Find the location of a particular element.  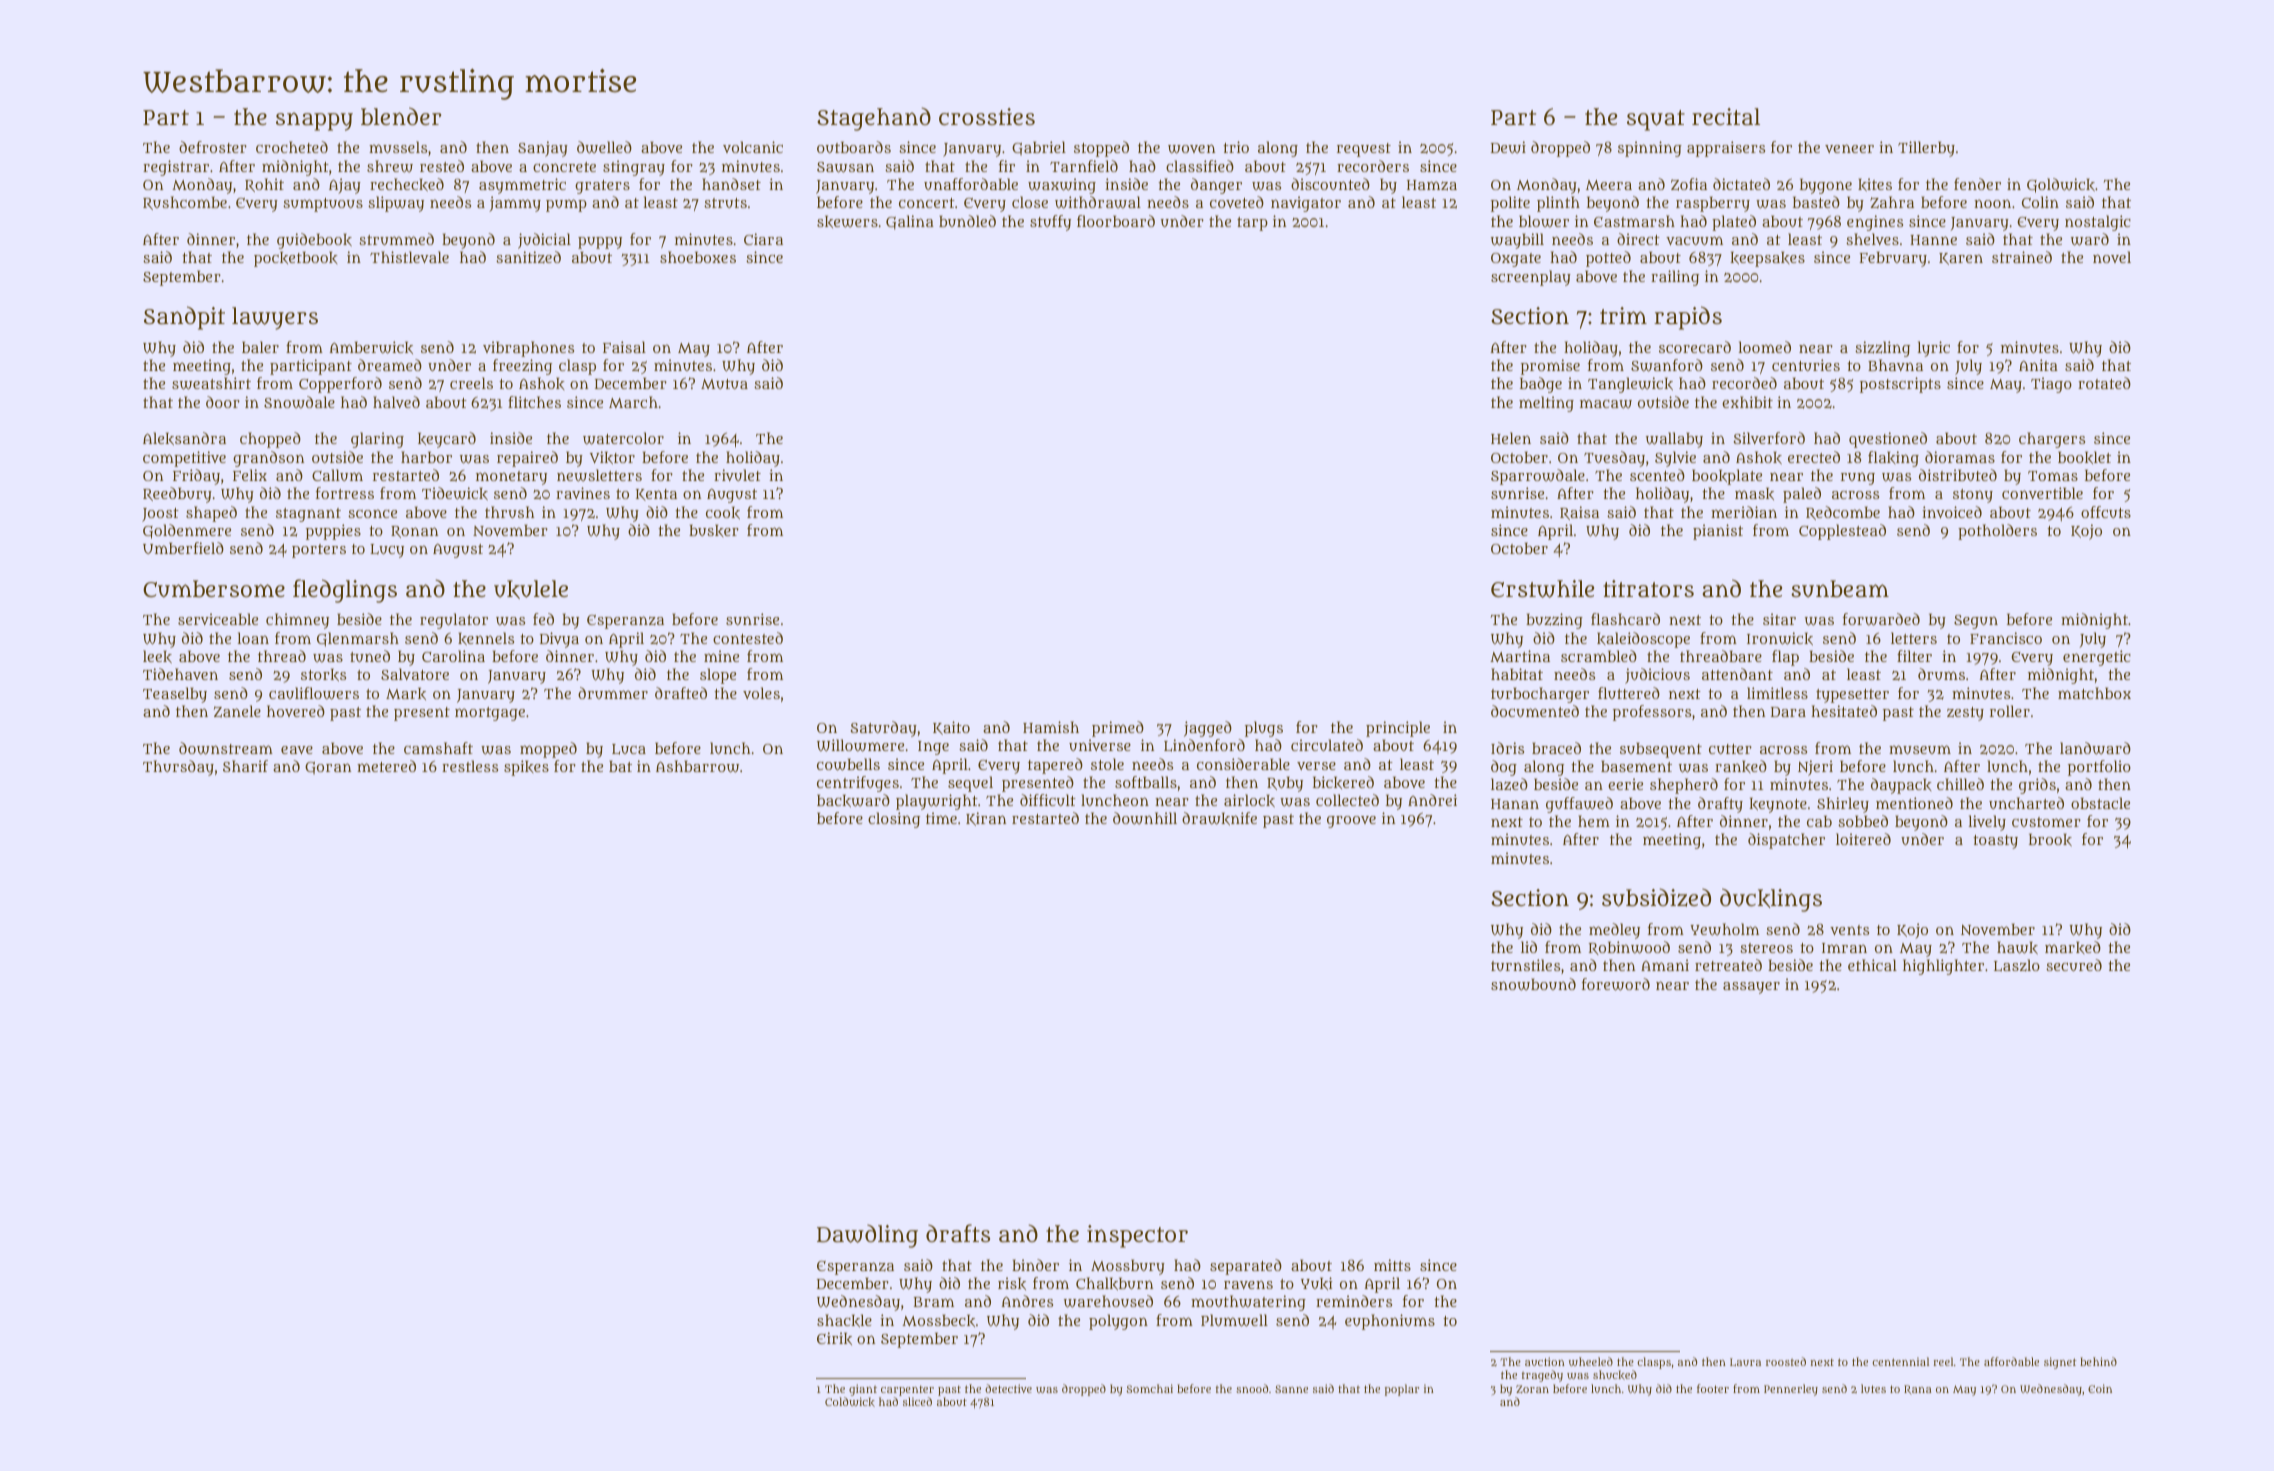

Ronan is located at coordinates (414, 532).
